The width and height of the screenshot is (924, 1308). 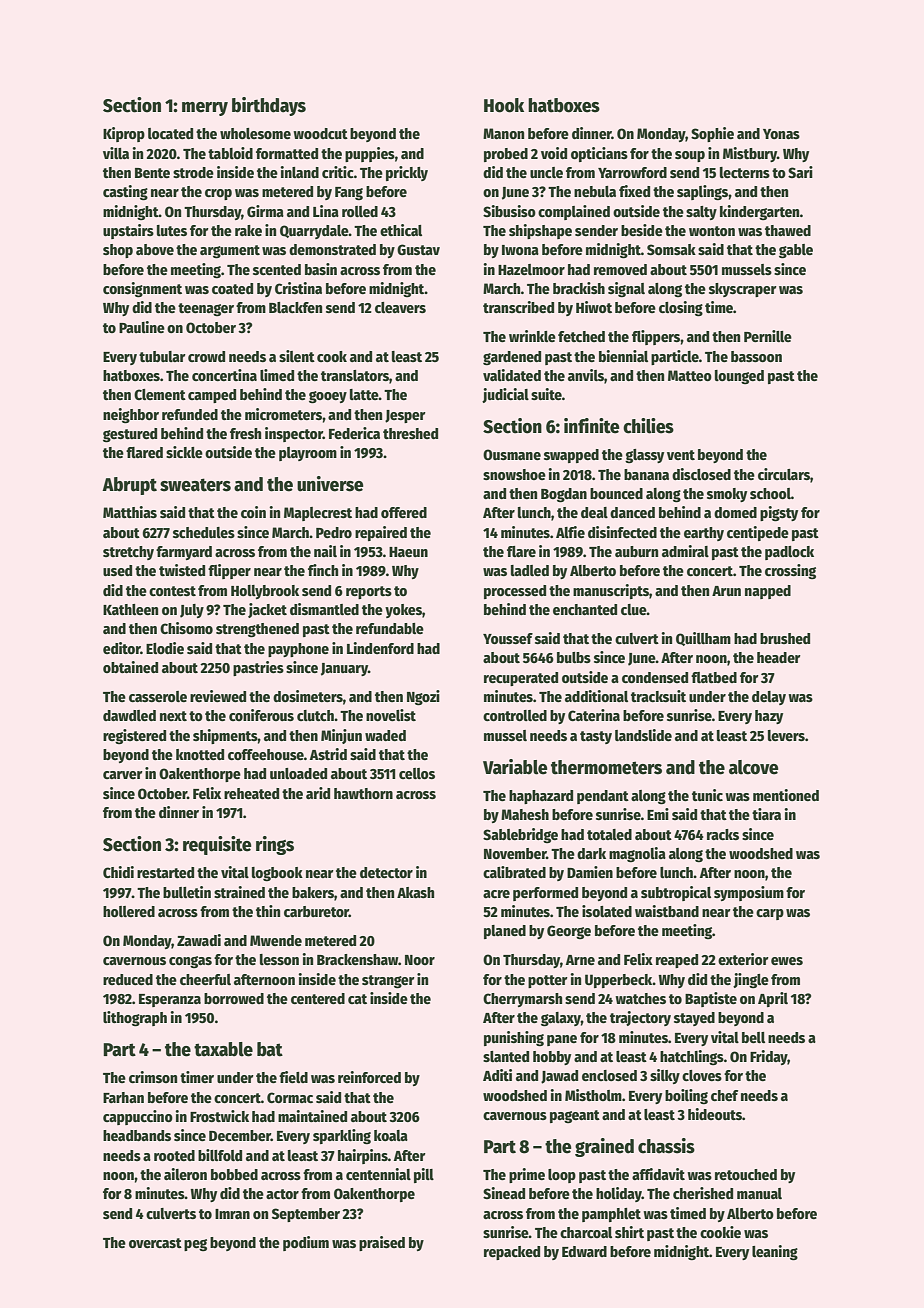 I want to click on enchanted, so click(x=585, y=609).
